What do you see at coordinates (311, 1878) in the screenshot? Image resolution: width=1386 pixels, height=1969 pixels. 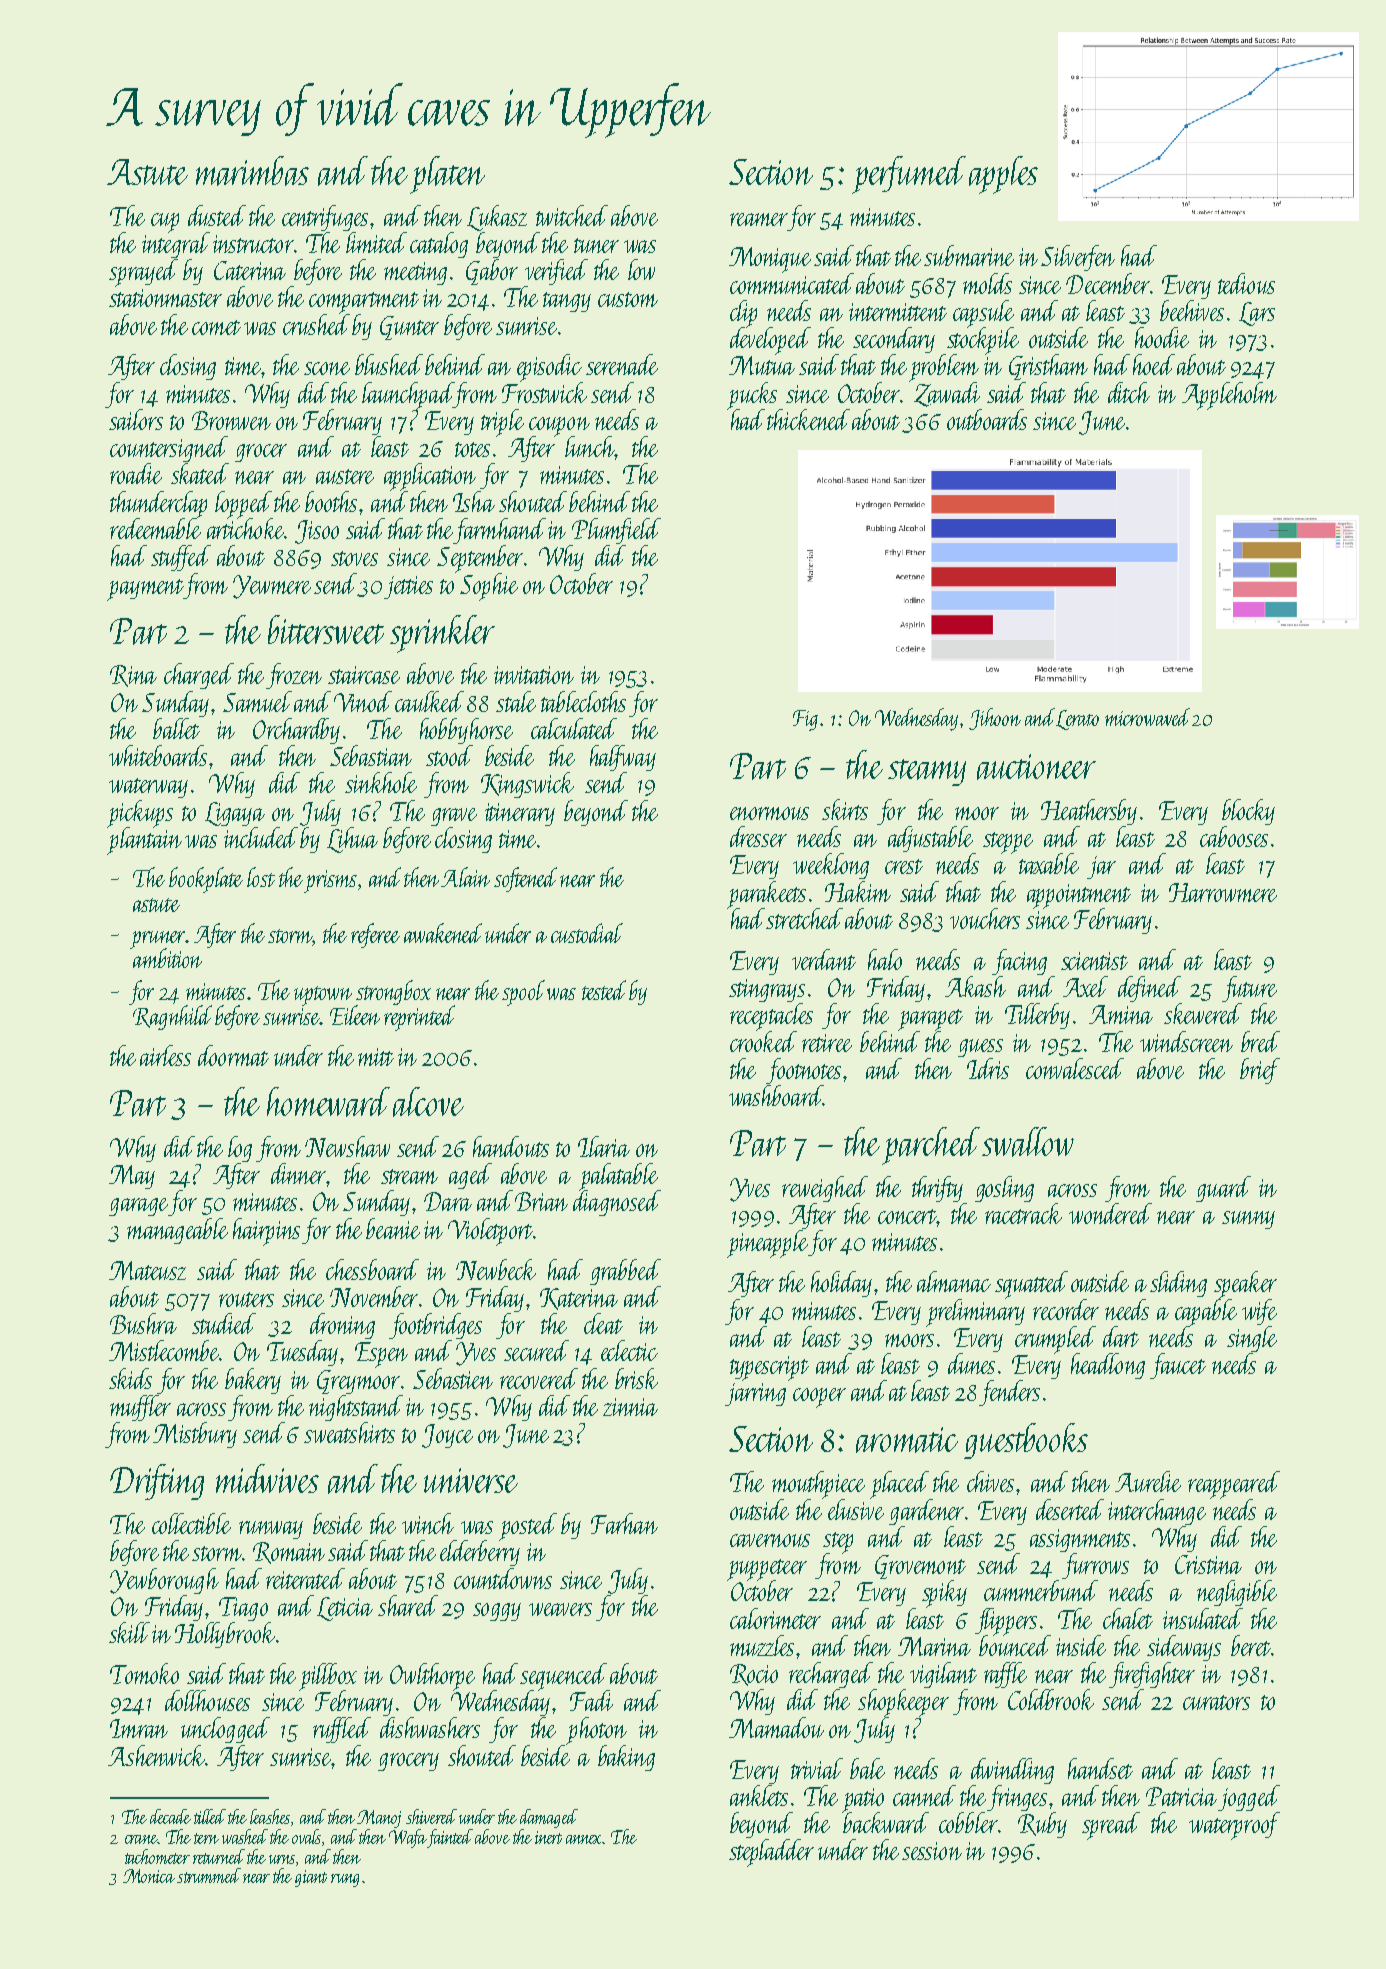 I see `giant` at bounding box center [311, 1878].
